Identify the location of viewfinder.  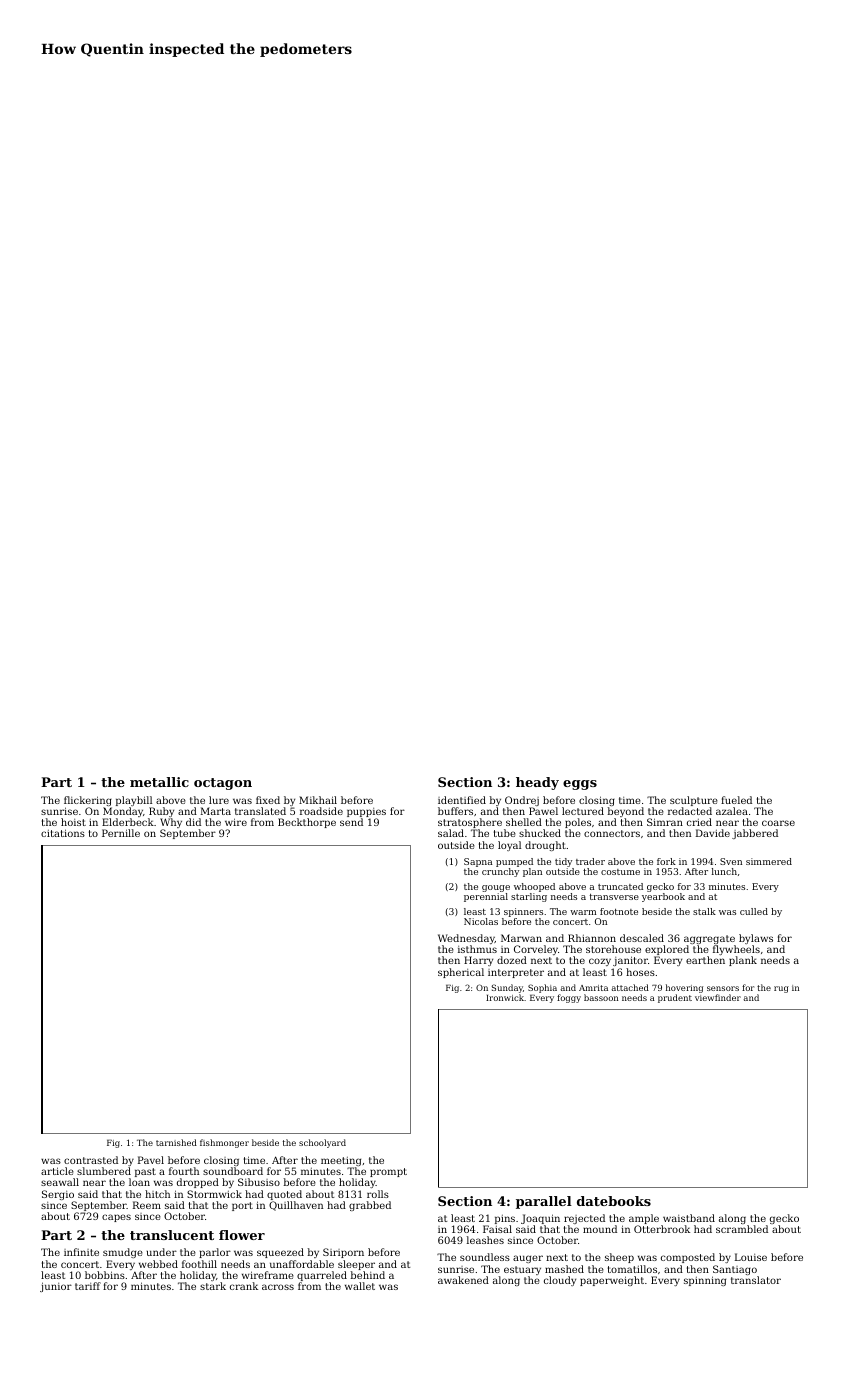
(718, 997).
